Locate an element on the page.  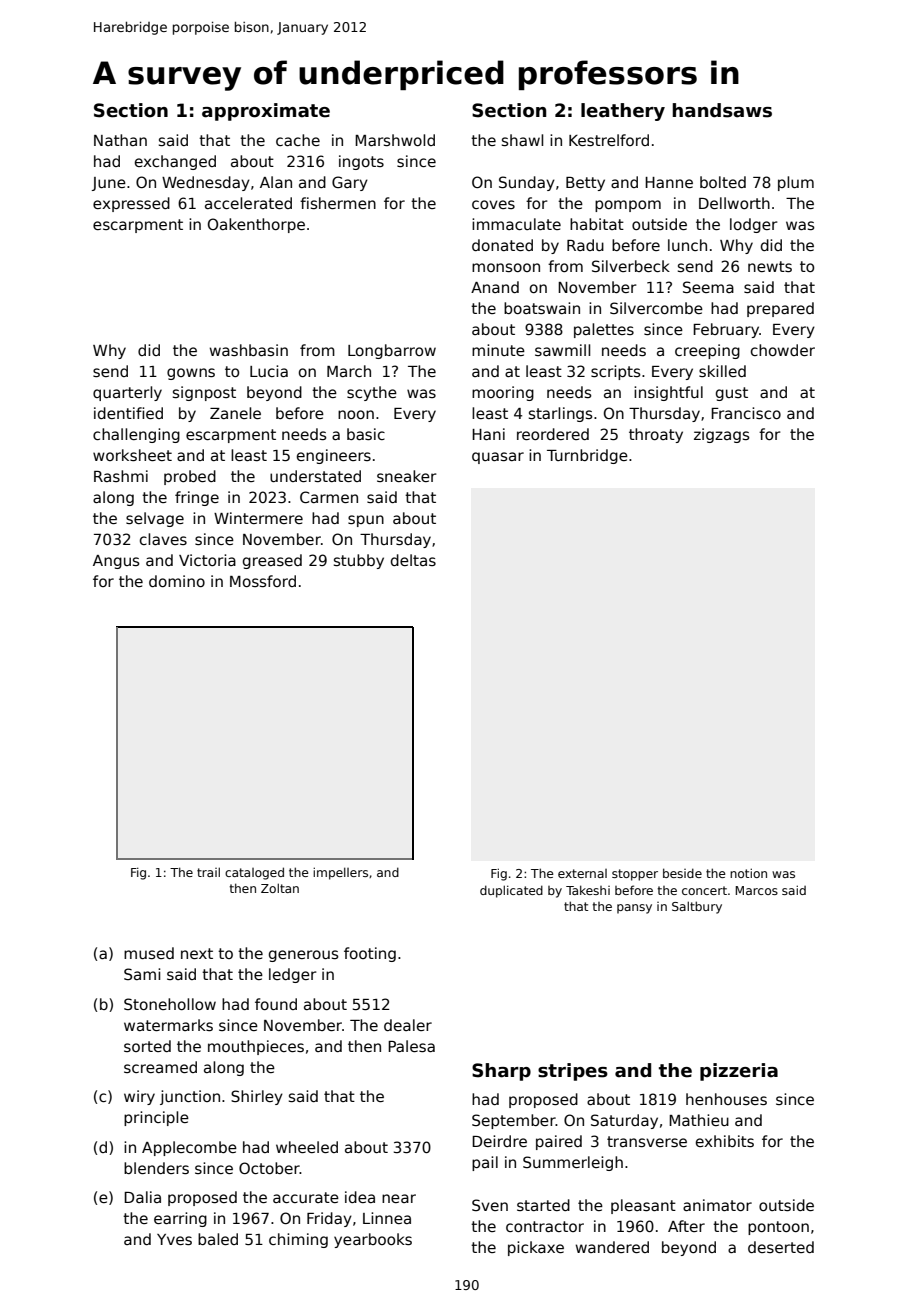
probed is located at coordinates (190, 477).
